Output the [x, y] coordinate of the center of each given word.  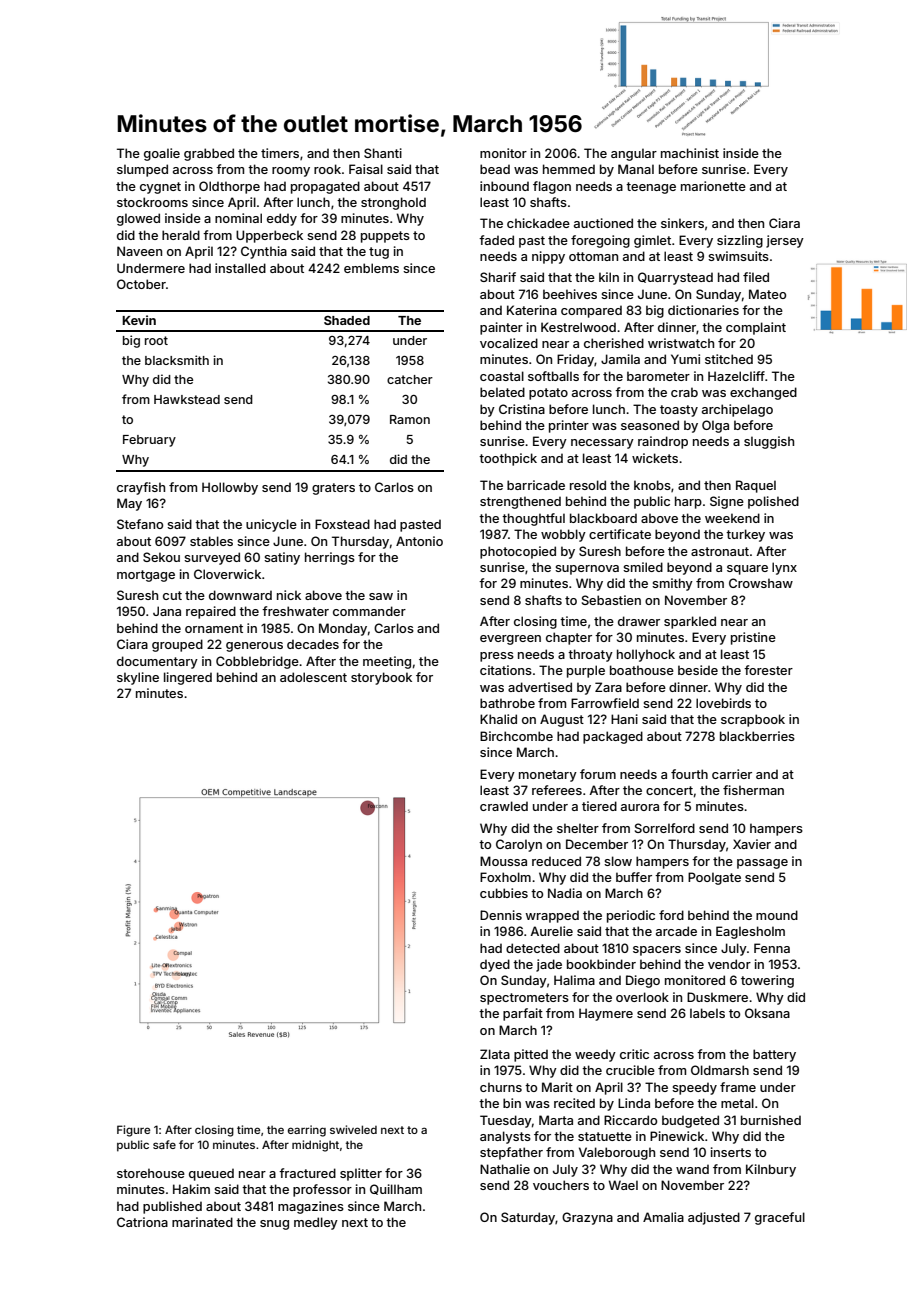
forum [598, 774]
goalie [162, 154]
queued [211, 1174]
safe [164, 1144]
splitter [361, 1174]
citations [506, 670]
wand [692, 1169]
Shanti [383, 153]
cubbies [504, 893]
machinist [690, 153]
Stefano [140, 524]
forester [768, 670]
